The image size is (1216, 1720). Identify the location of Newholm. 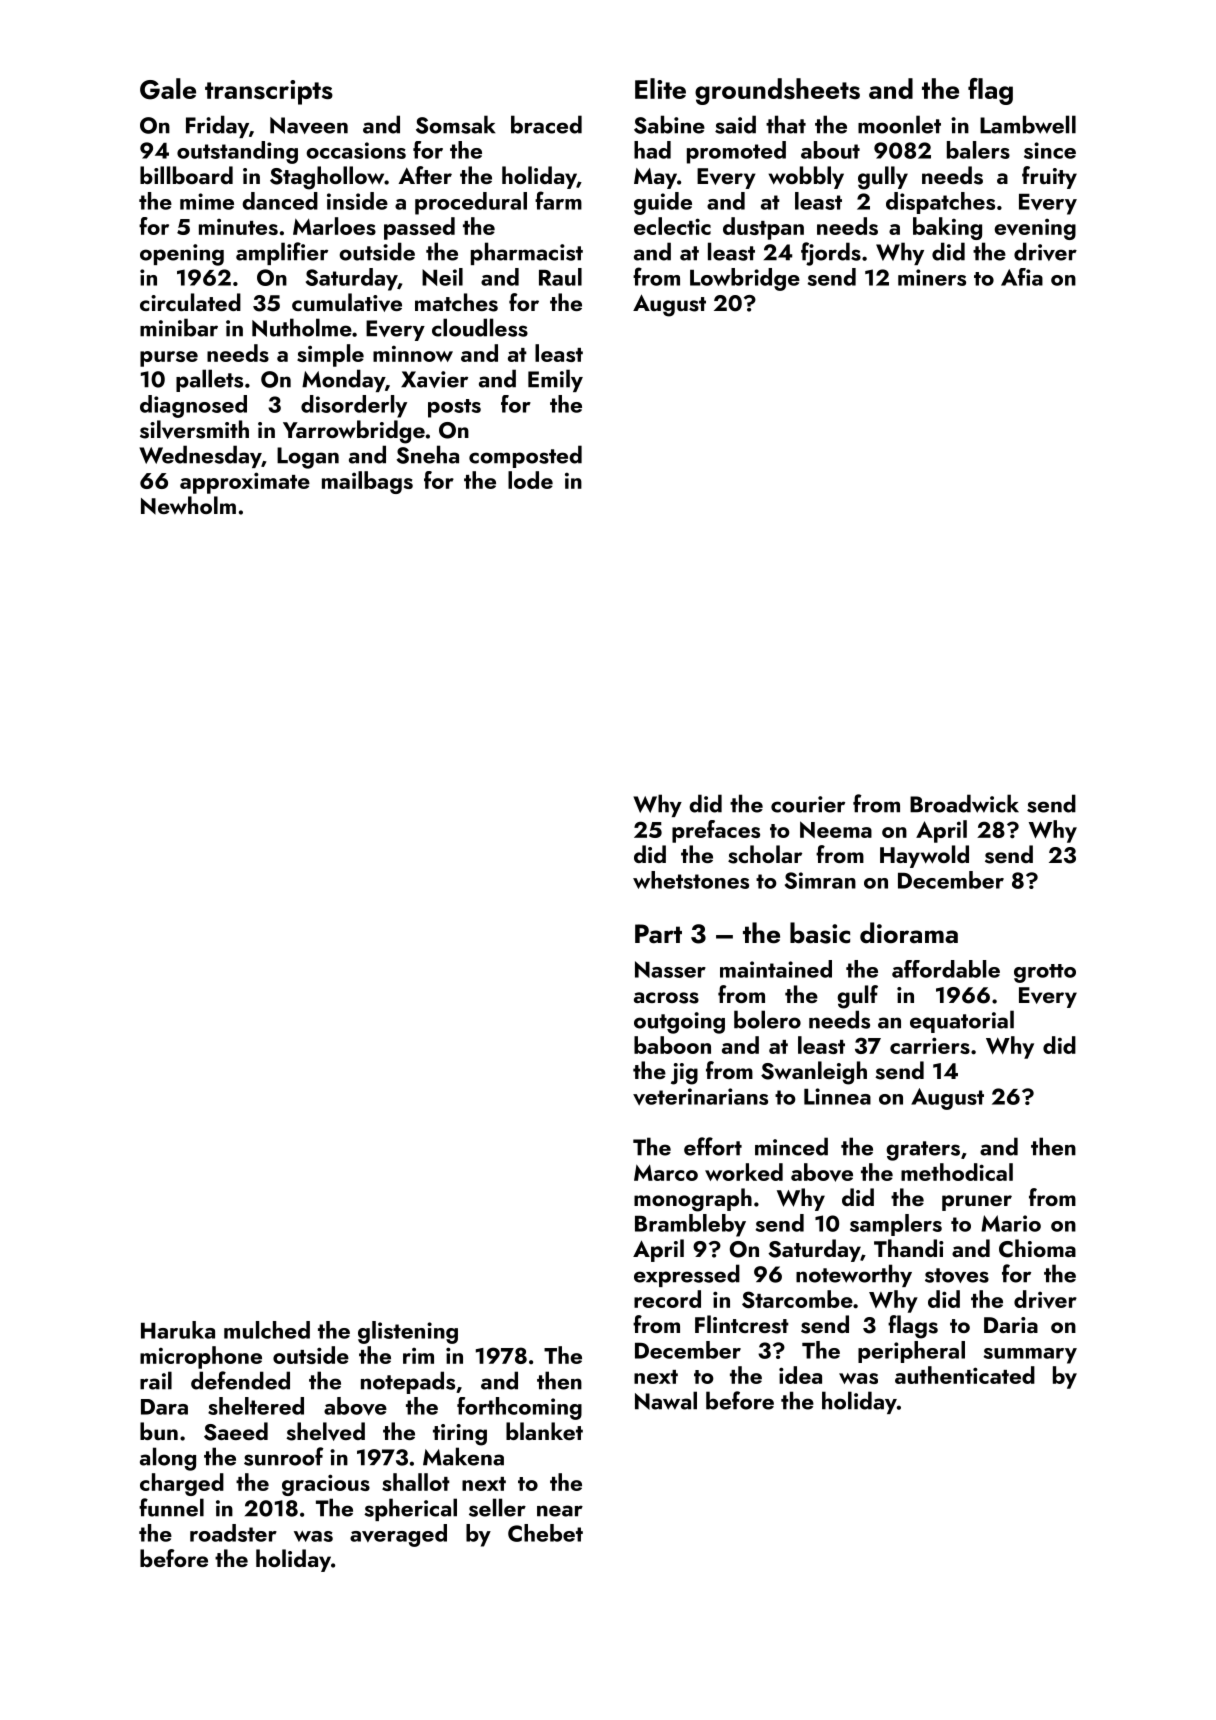
(188, 505).
